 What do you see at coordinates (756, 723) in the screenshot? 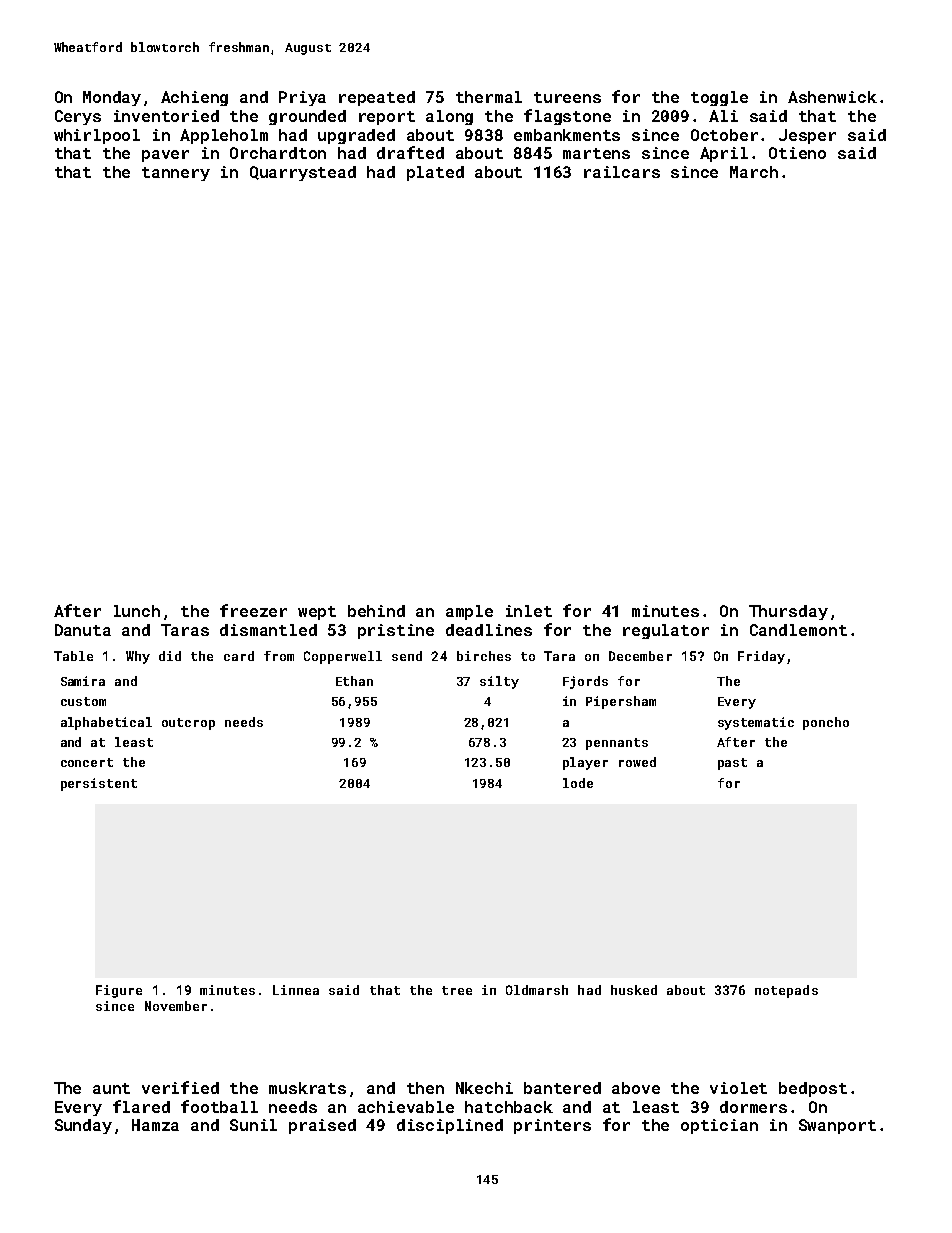
I see `systematic` at bounding box center [756, 723].
